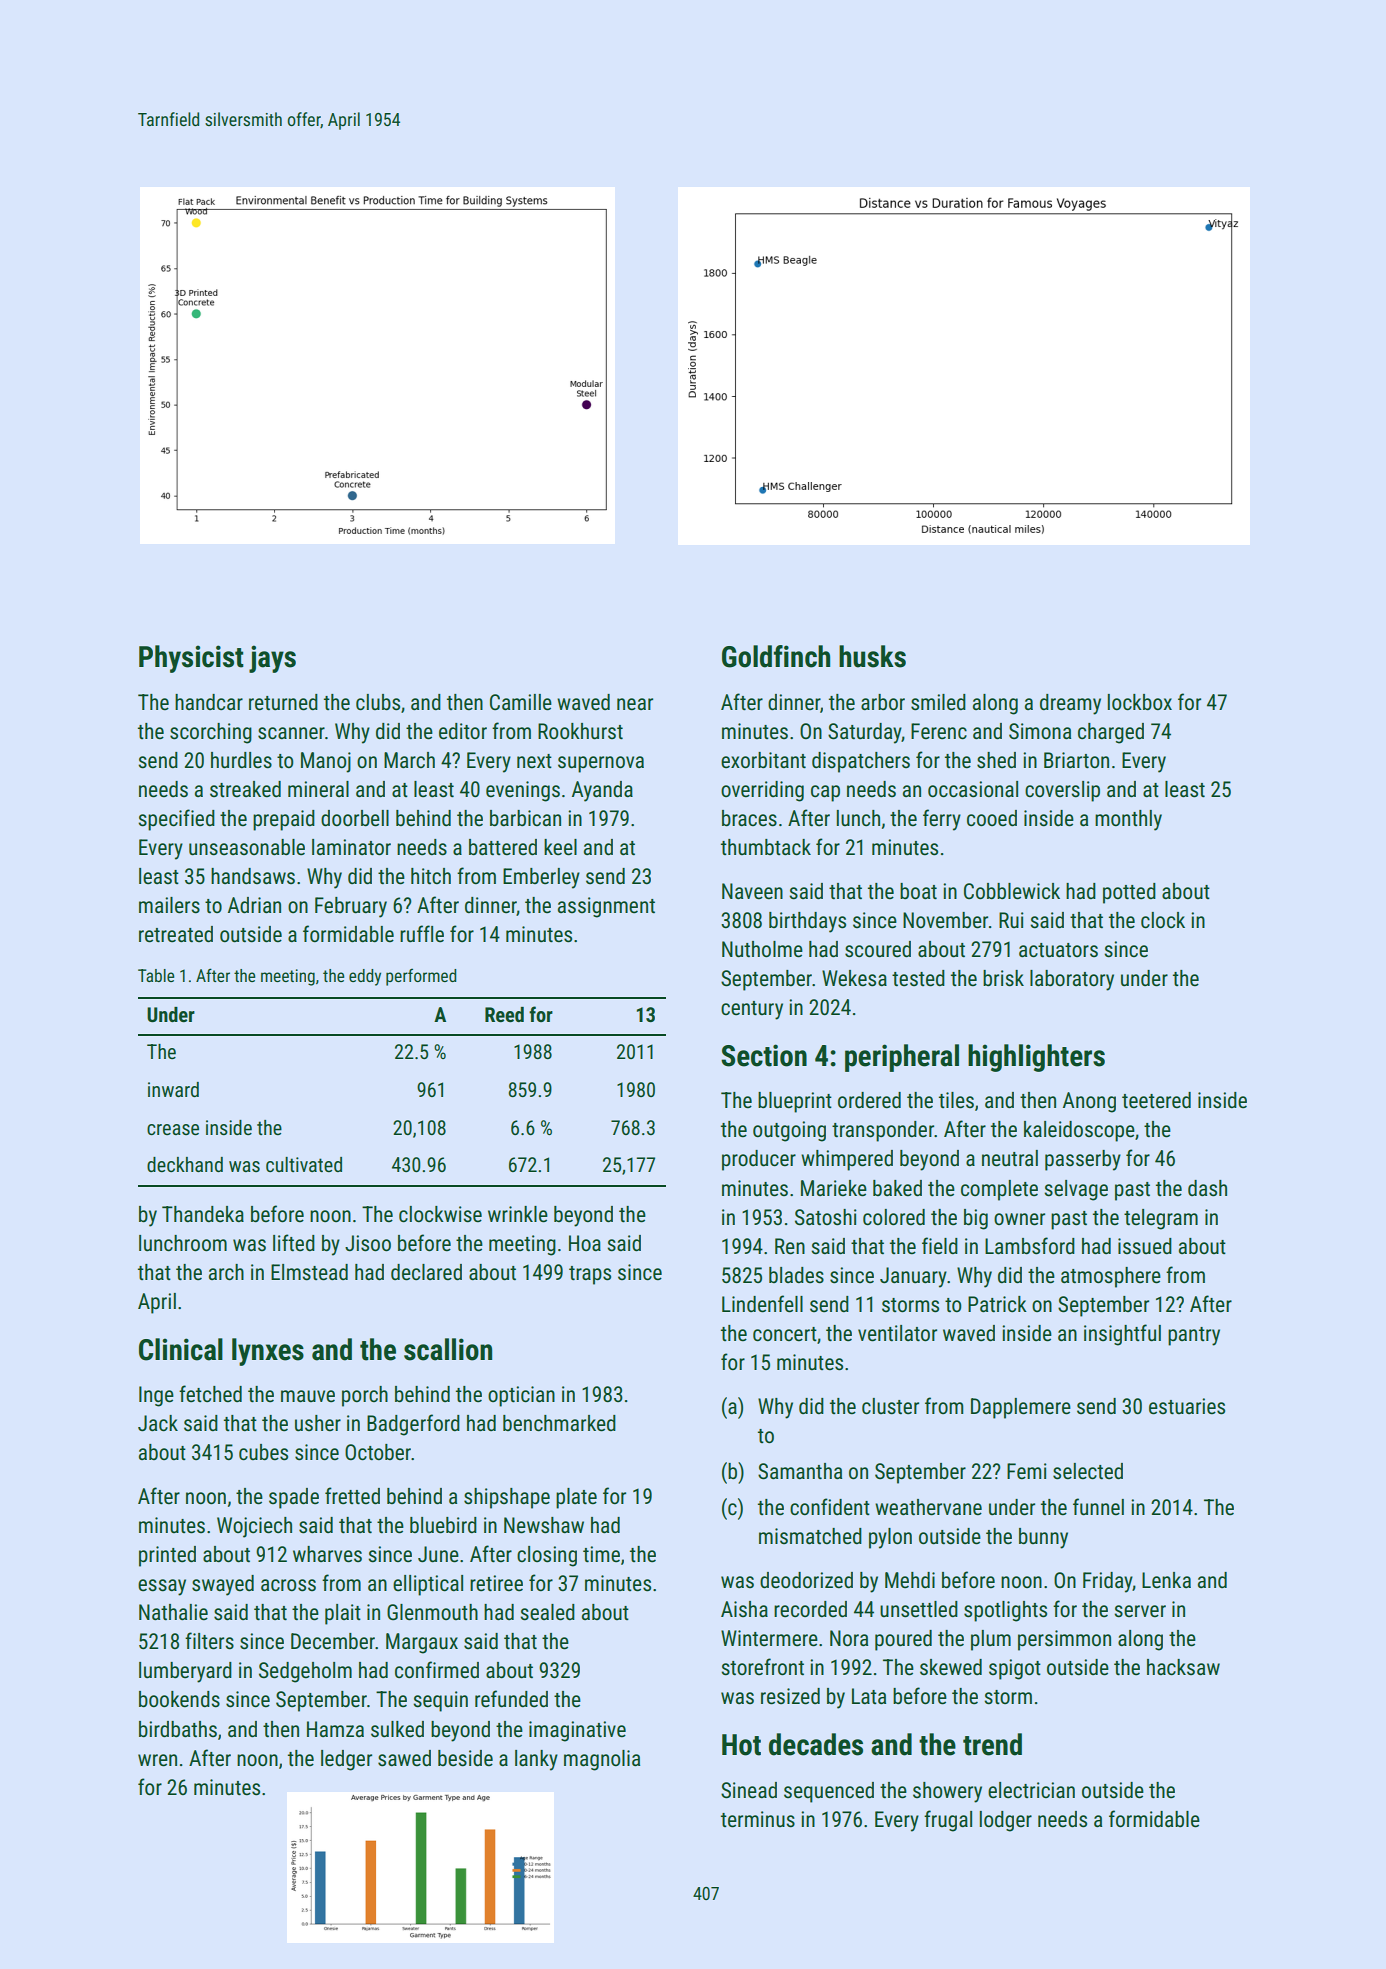 The width and height of the screenshot is (1386, 1969). Describe the element at coordinates (991, 1640) in the screenshot. I see `plum` at that location.
